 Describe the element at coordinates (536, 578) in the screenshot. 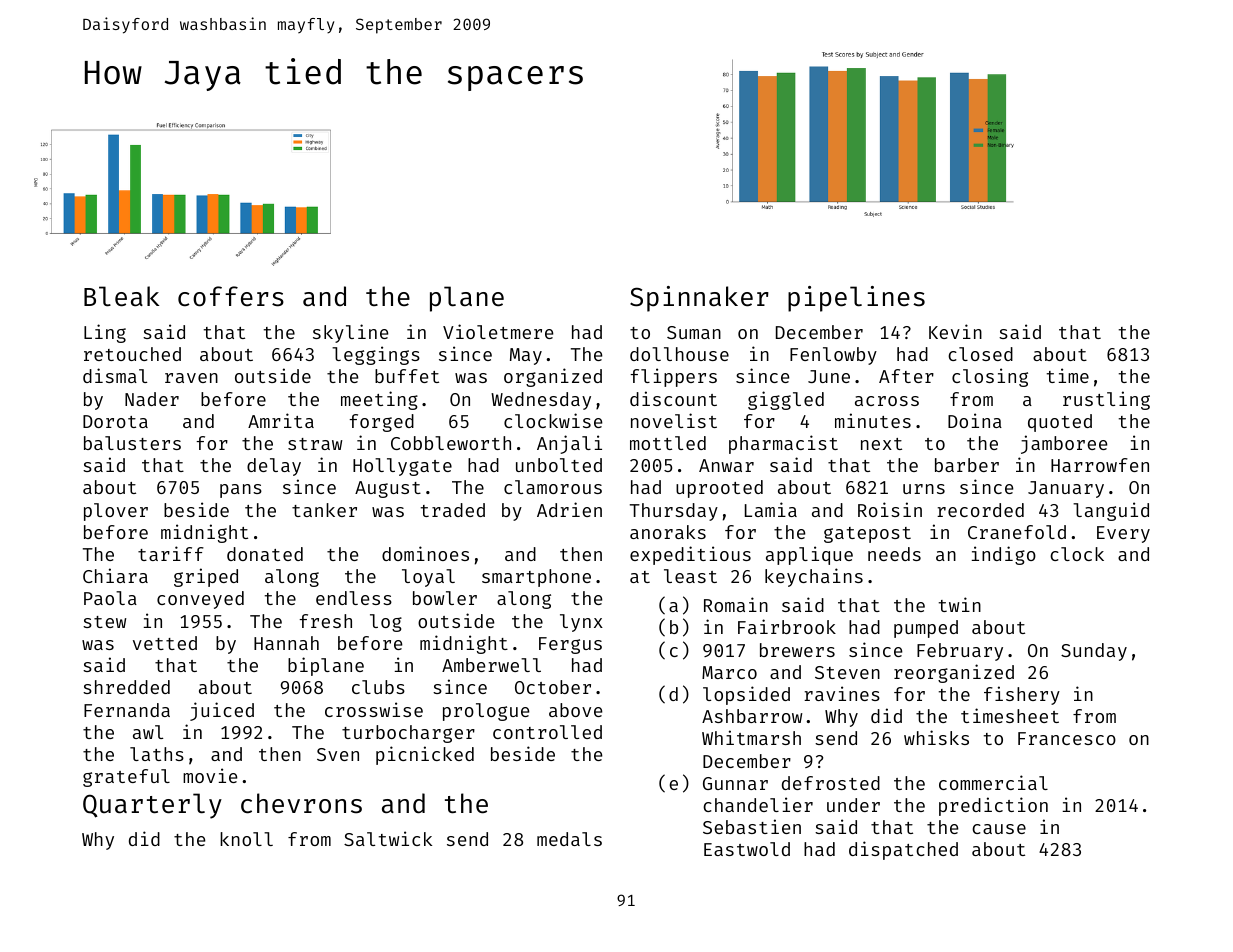

I see `smartphone` at that location.
